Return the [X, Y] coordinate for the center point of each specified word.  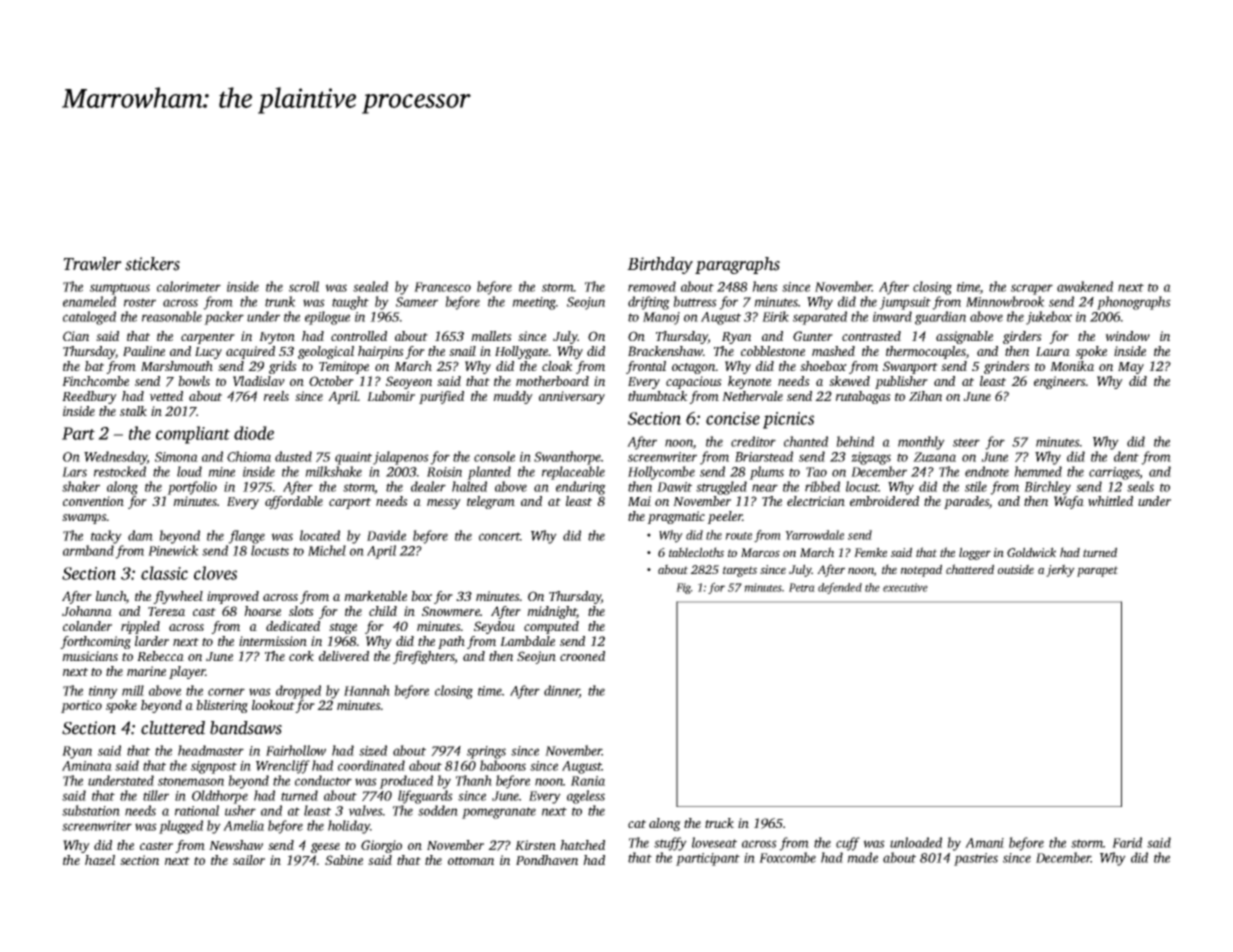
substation [91, 810]
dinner [562, 691]
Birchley [1047, 488]
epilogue [327, 318]
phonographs [1134, 303]
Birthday [660, 265]
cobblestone [773, 351]
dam [140, 535]
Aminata [87, 766]
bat [94, 366]
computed [551, 627]
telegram [491, 502]
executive [905, 587]
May [1131, 368]
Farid [1127, 842]
